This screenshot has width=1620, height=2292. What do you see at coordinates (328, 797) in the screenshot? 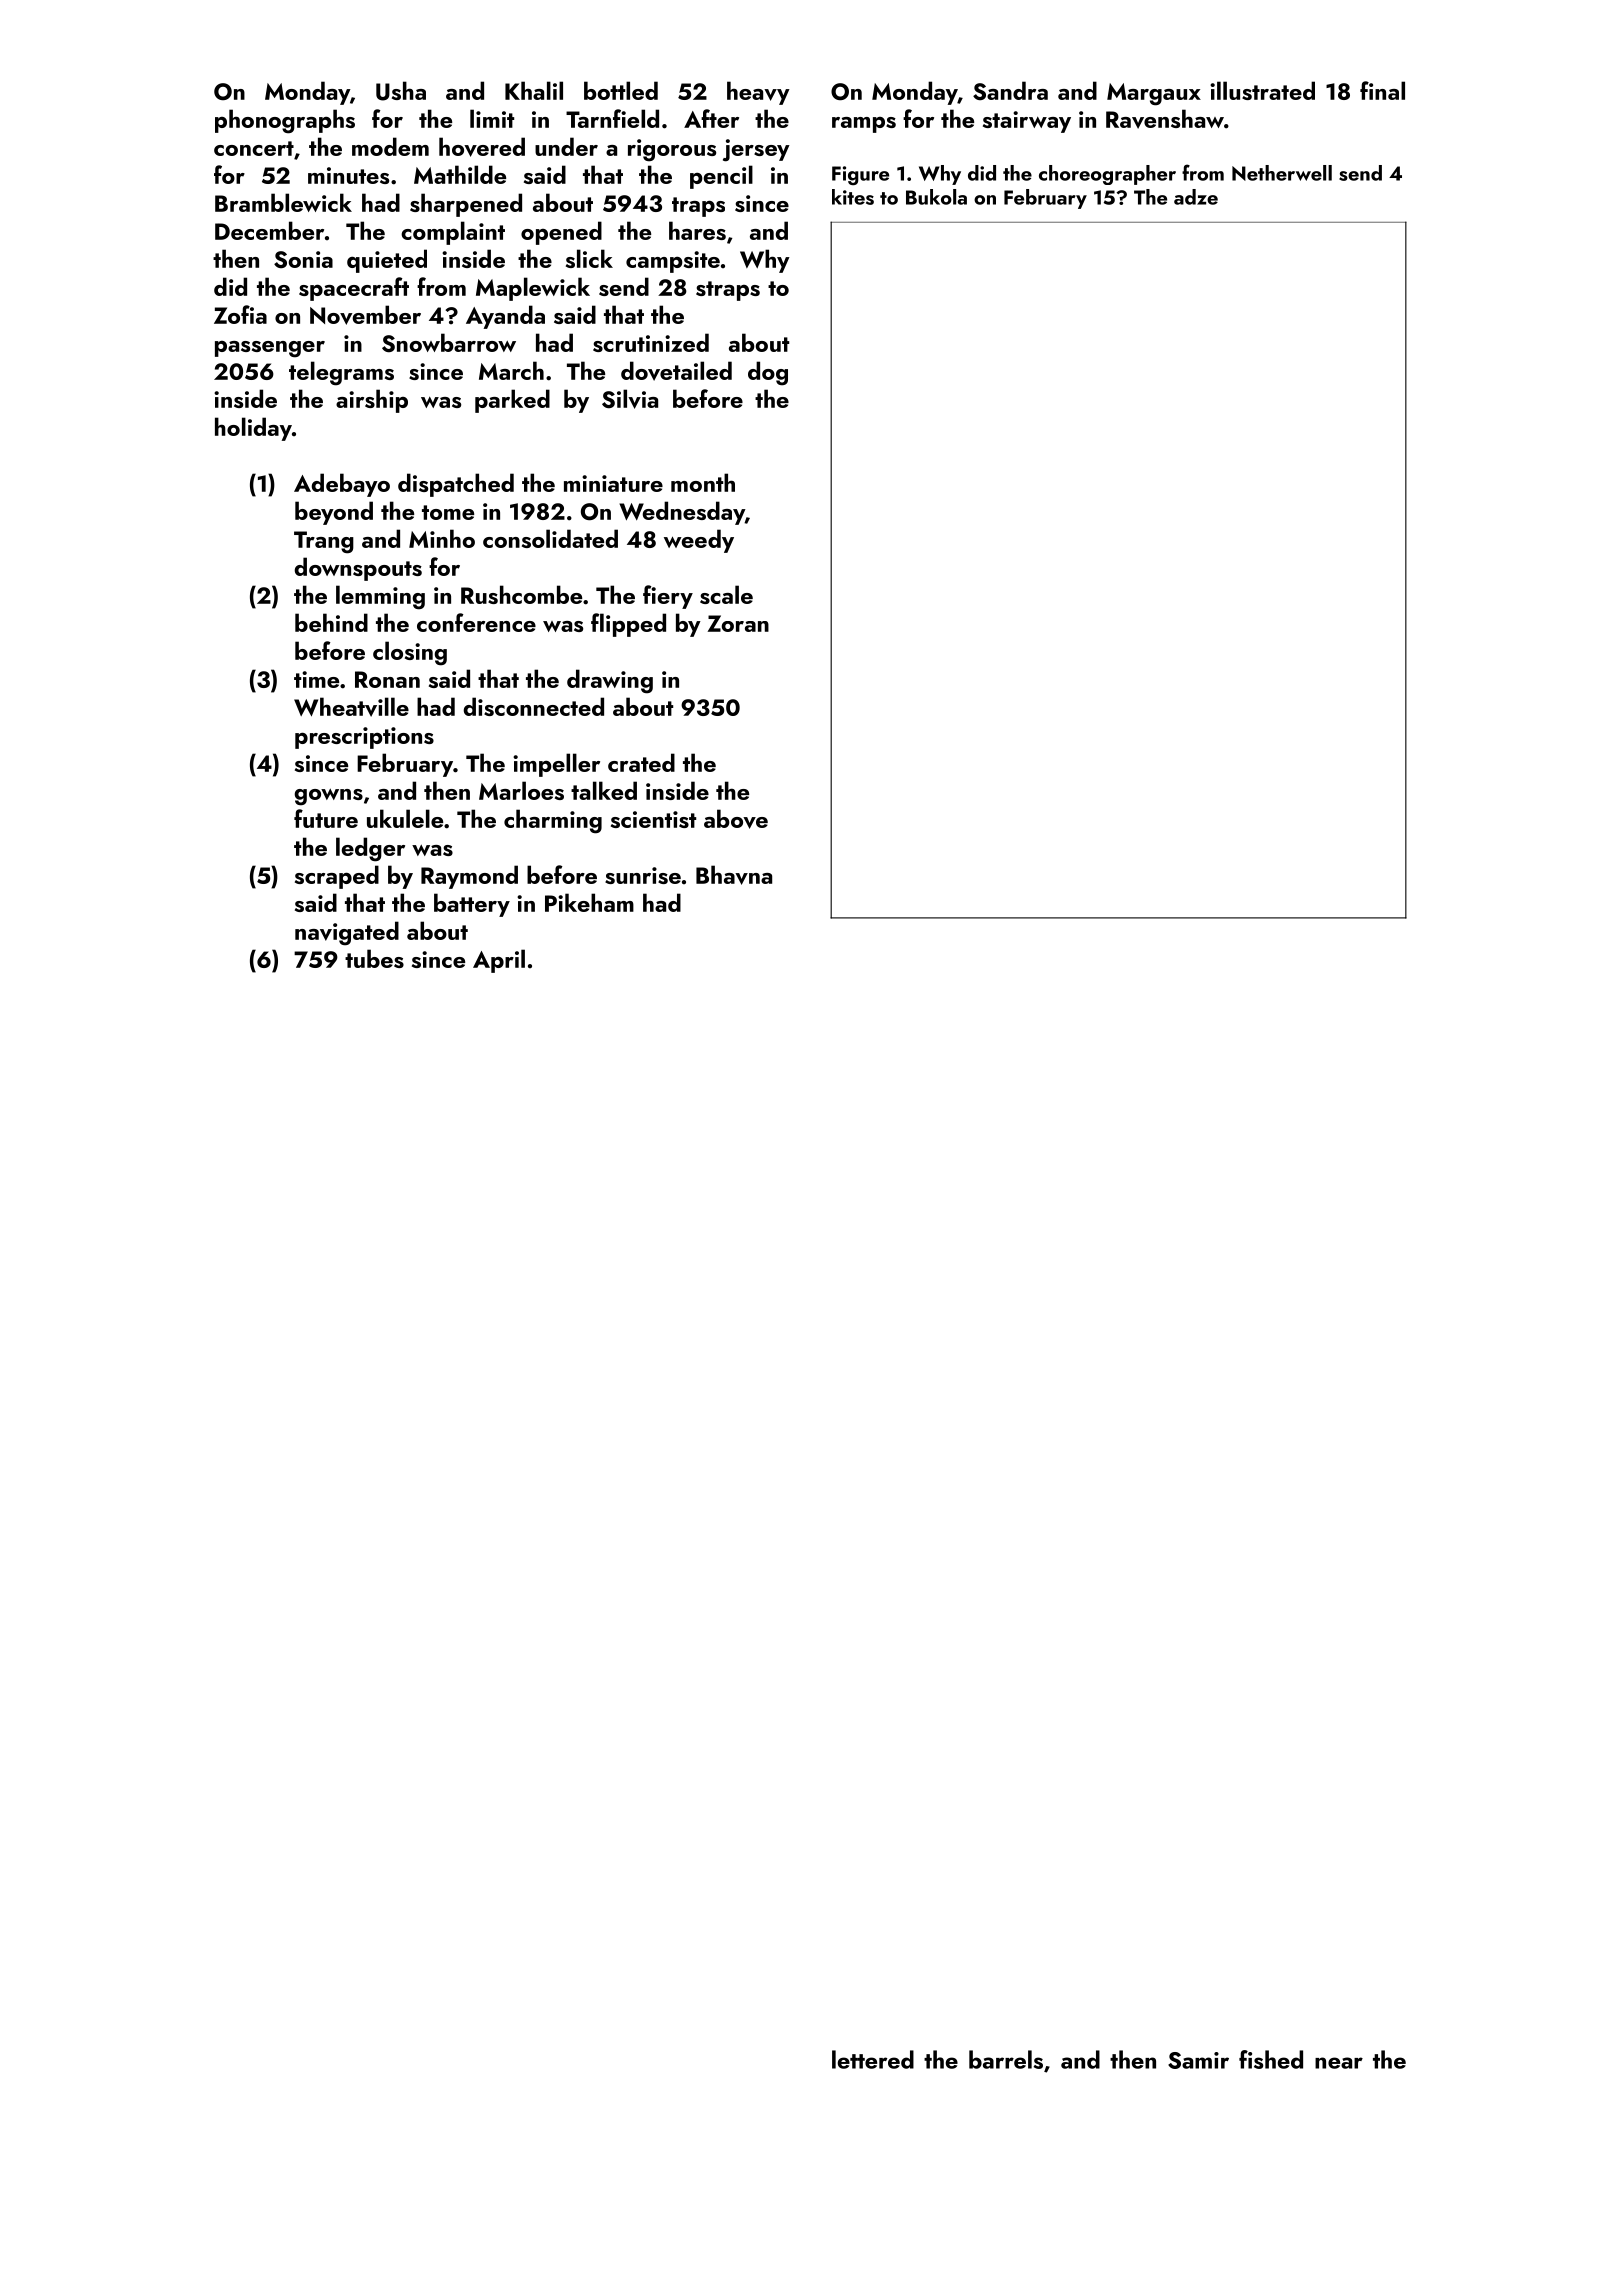
I see `gowns` at bounding box center [328, 797].
